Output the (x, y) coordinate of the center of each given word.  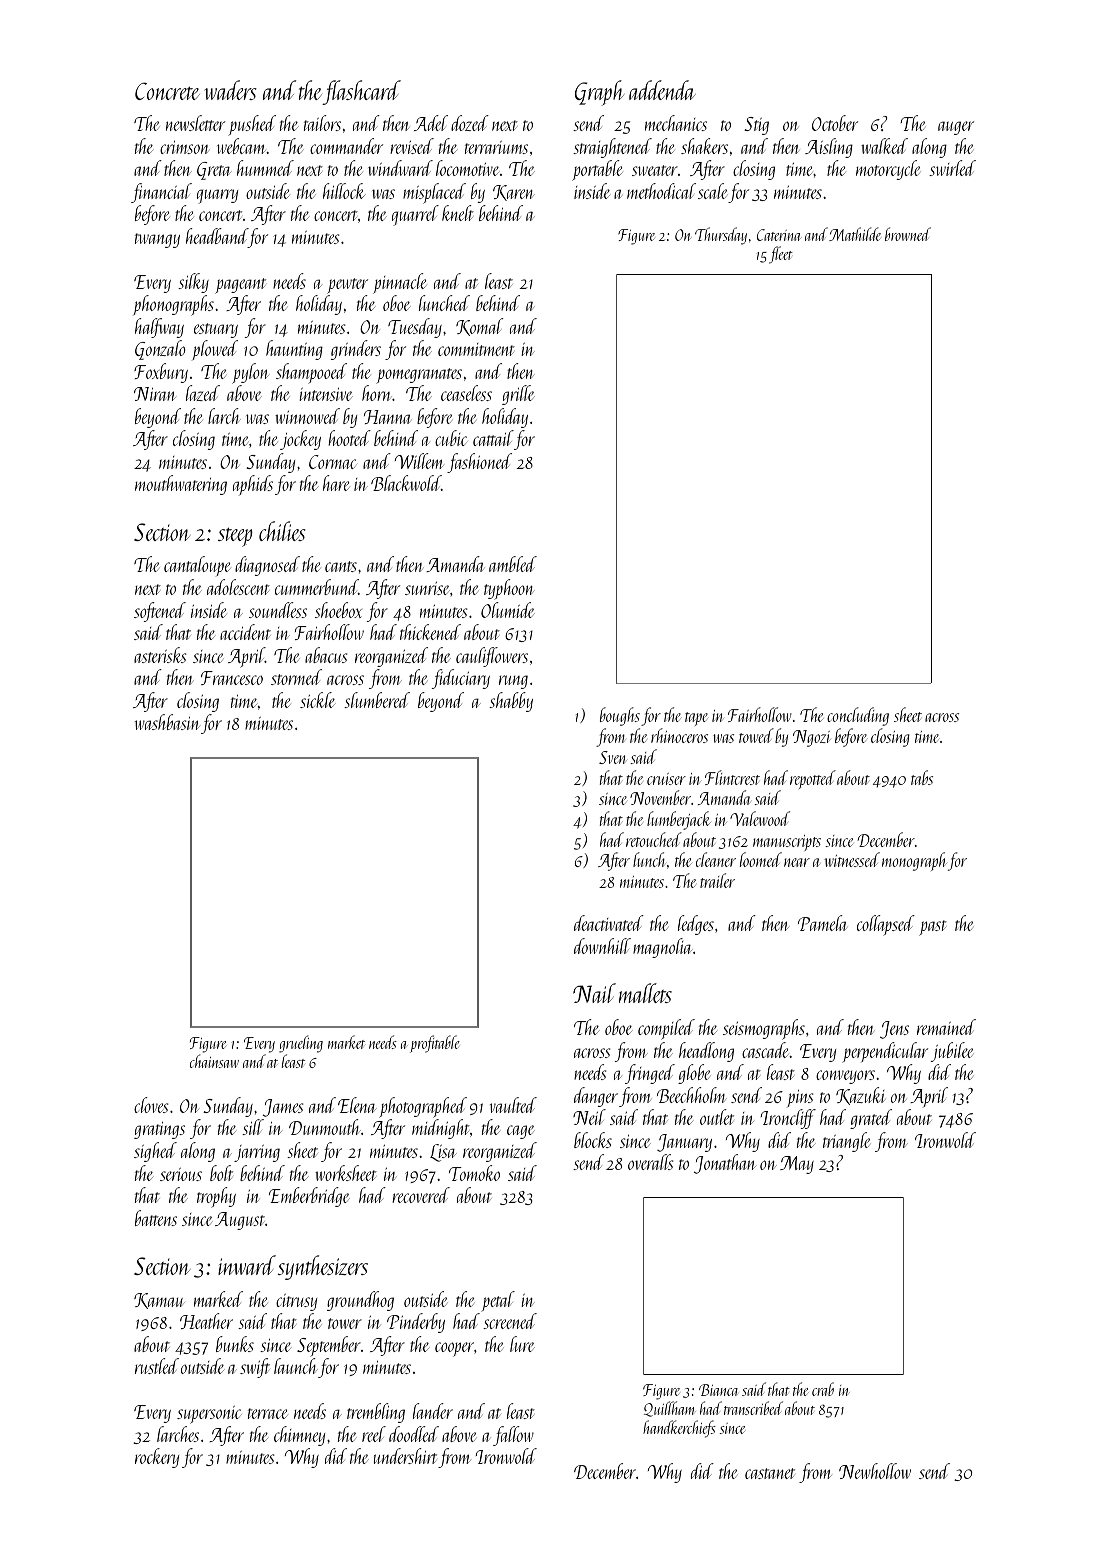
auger (956, 128)
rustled (157, 1366)
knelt (458, 213)
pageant (240, 286)
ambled (513, 564)
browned (908, 234)
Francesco (232, 678)
